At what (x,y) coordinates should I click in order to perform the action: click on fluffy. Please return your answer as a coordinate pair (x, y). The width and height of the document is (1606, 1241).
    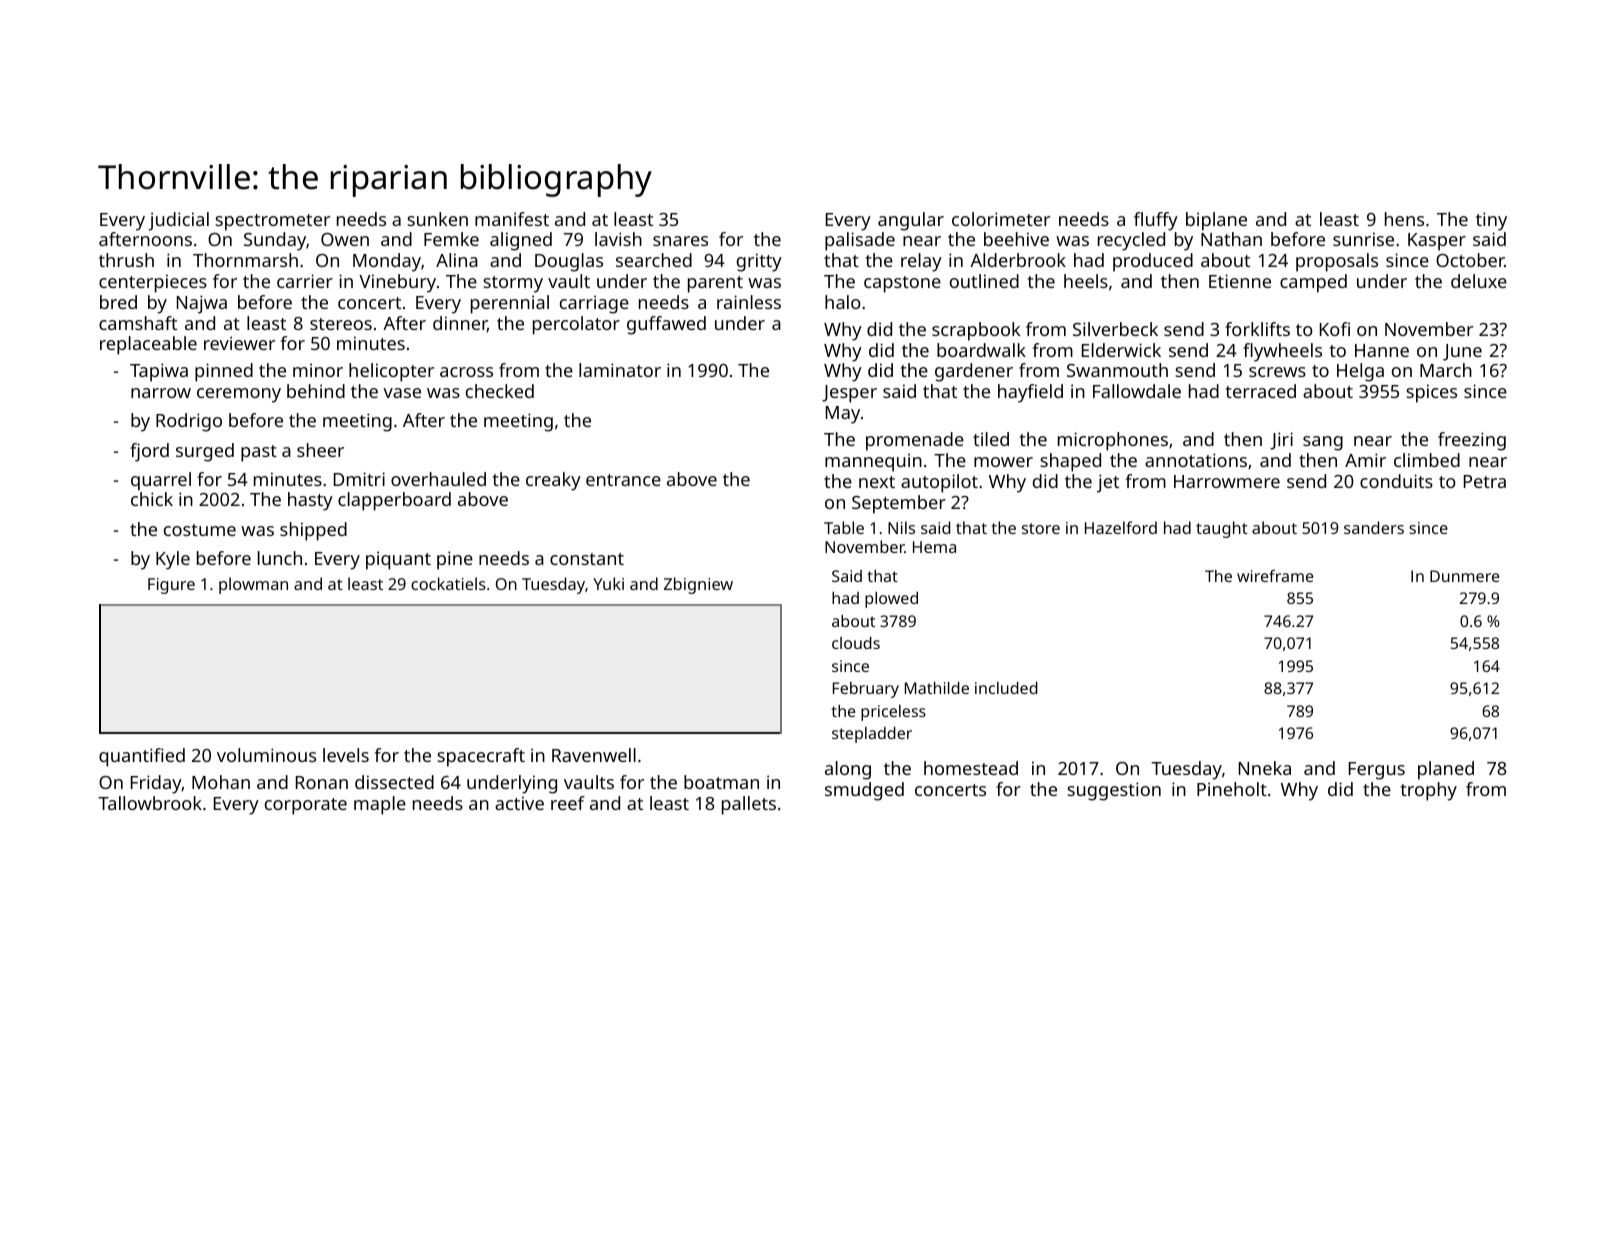
    Looking at the image, I should click on (1156, 221).
